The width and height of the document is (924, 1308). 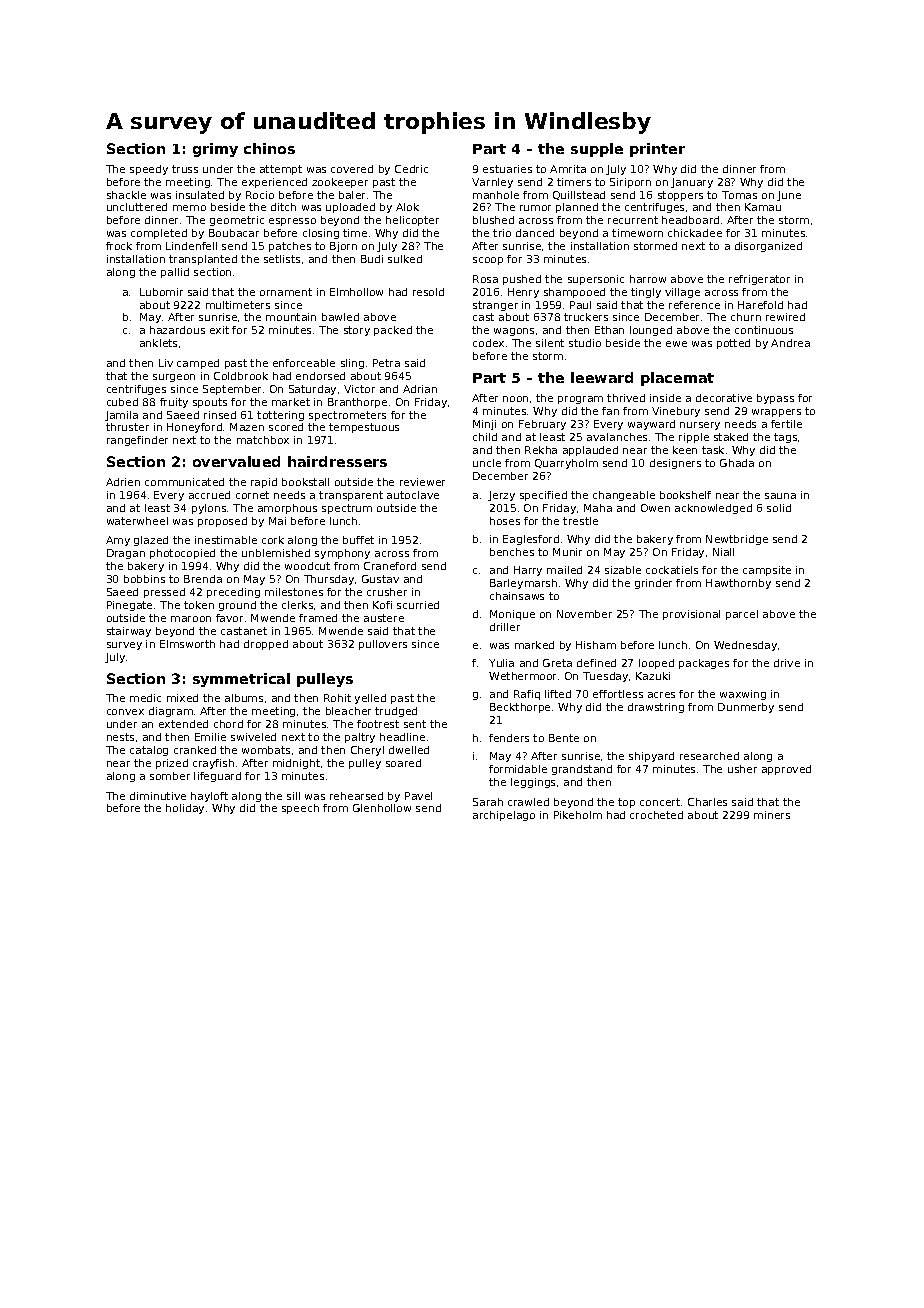 I want to click on chinos, so click(x=269, y=148).
